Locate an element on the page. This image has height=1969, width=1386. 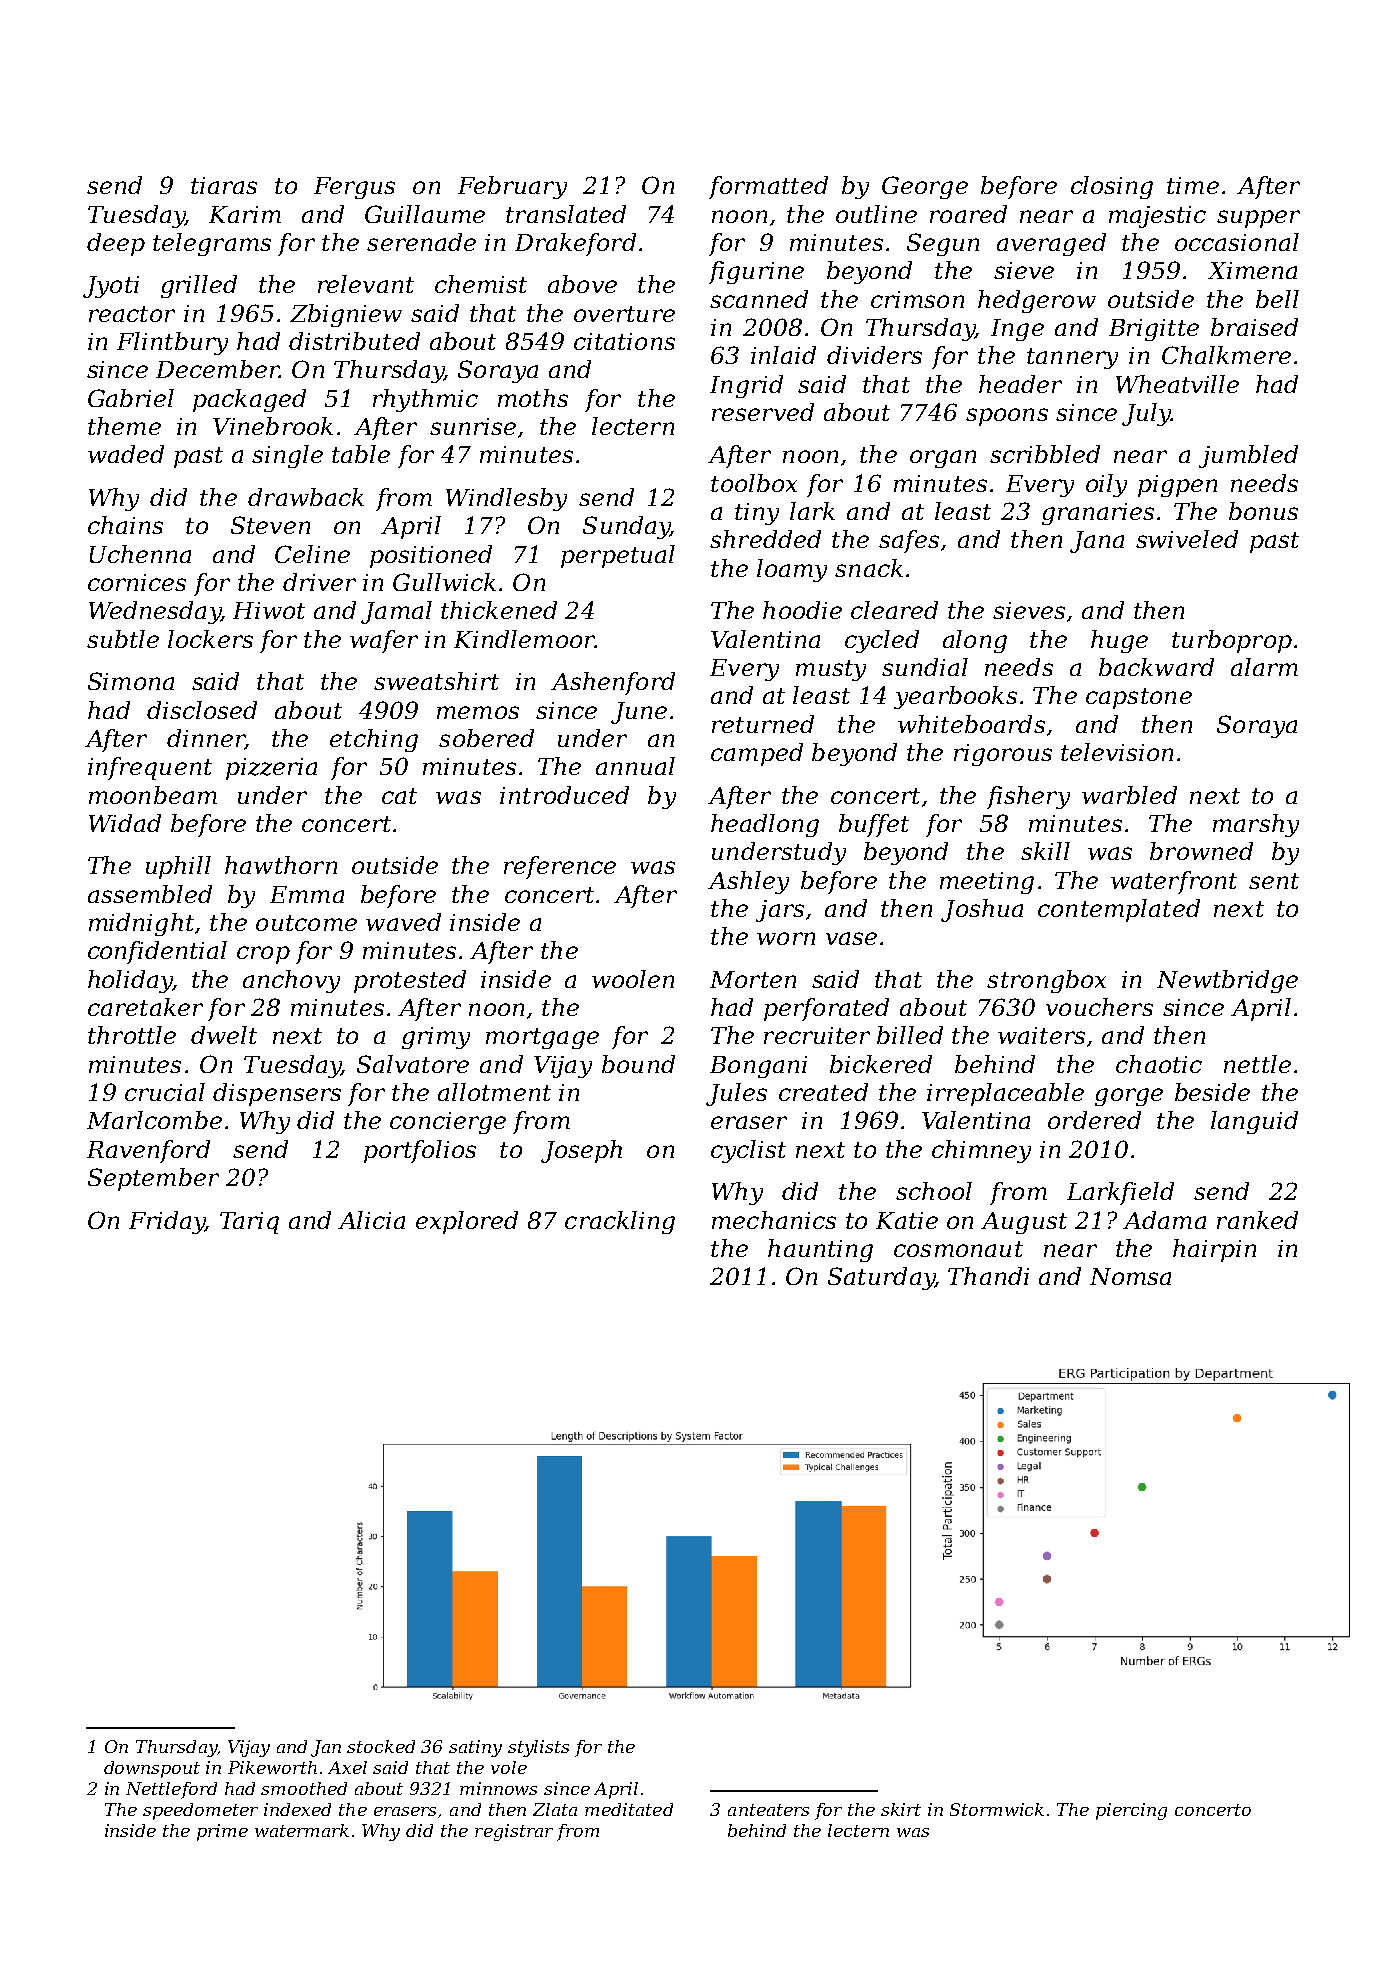
Katie is located at coordinates (907, 1220).
